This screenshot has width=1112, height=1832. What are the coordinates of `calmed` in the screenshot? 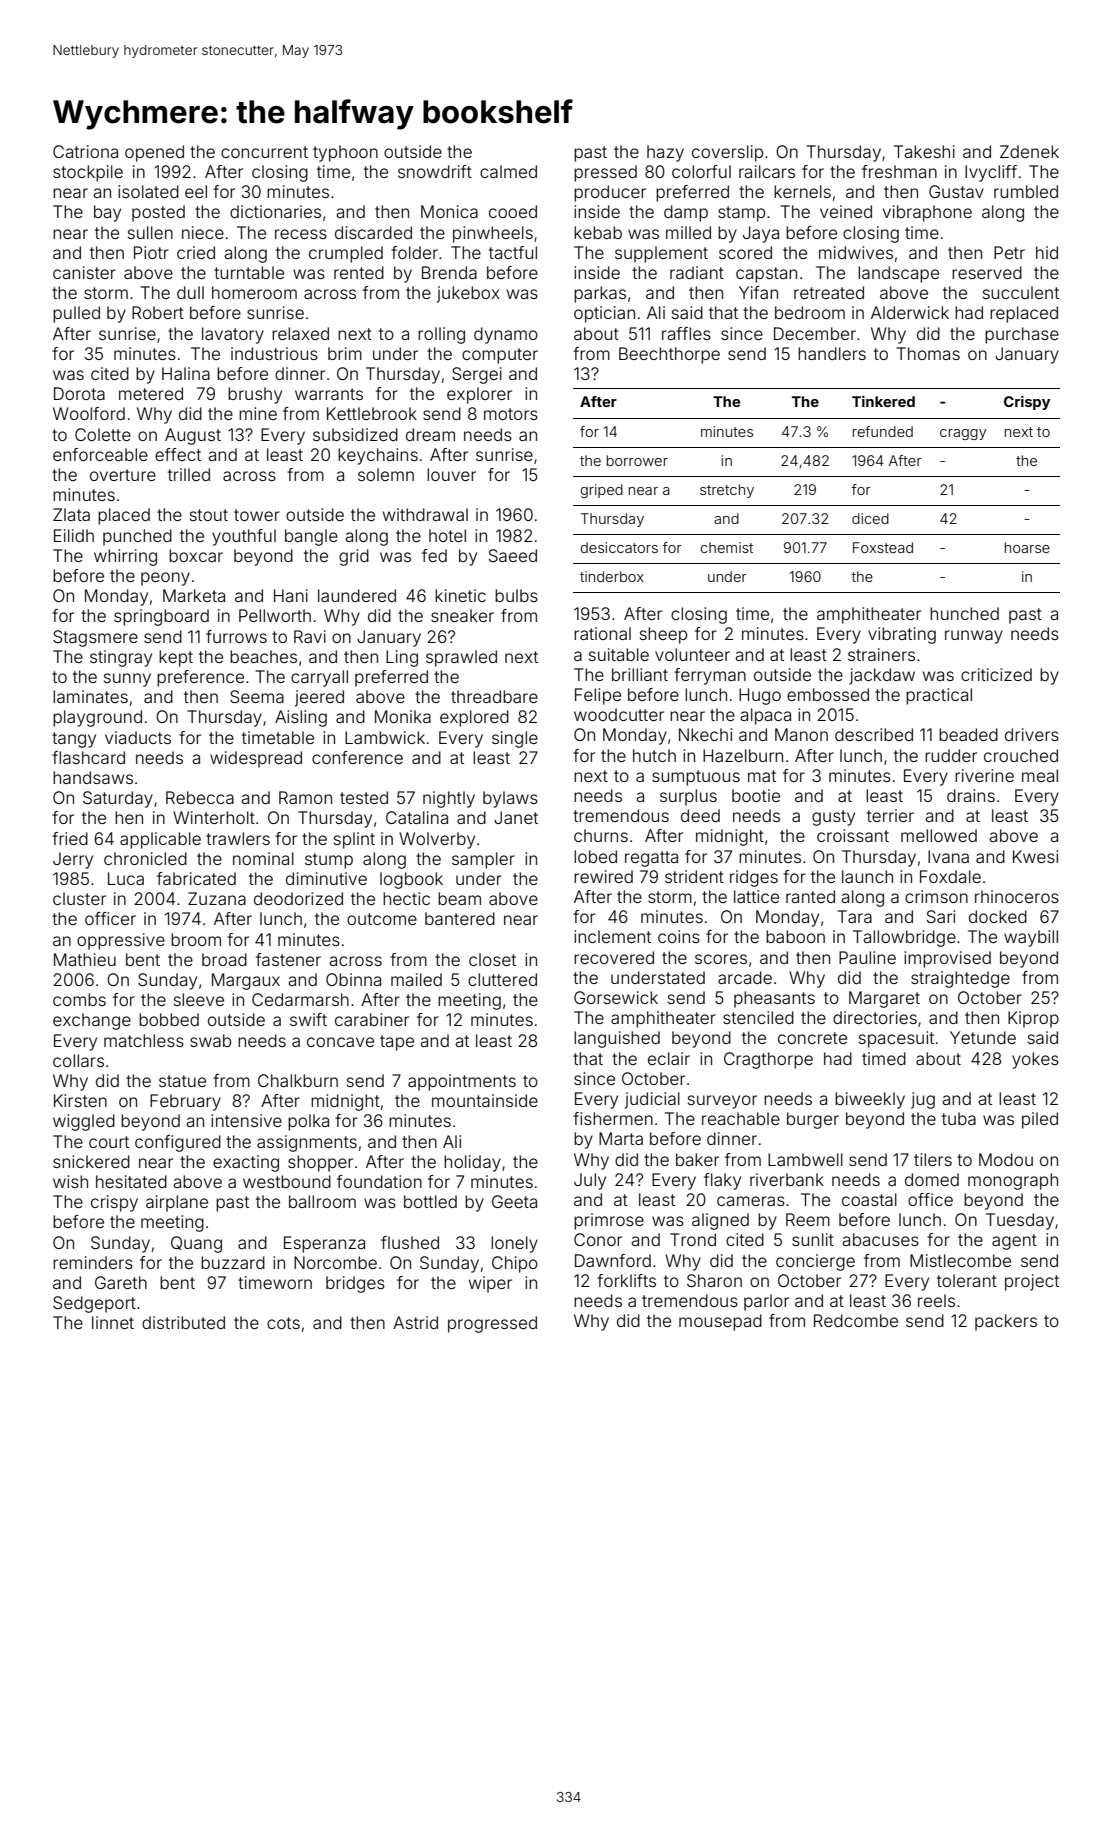 It's located at (508, 171).
